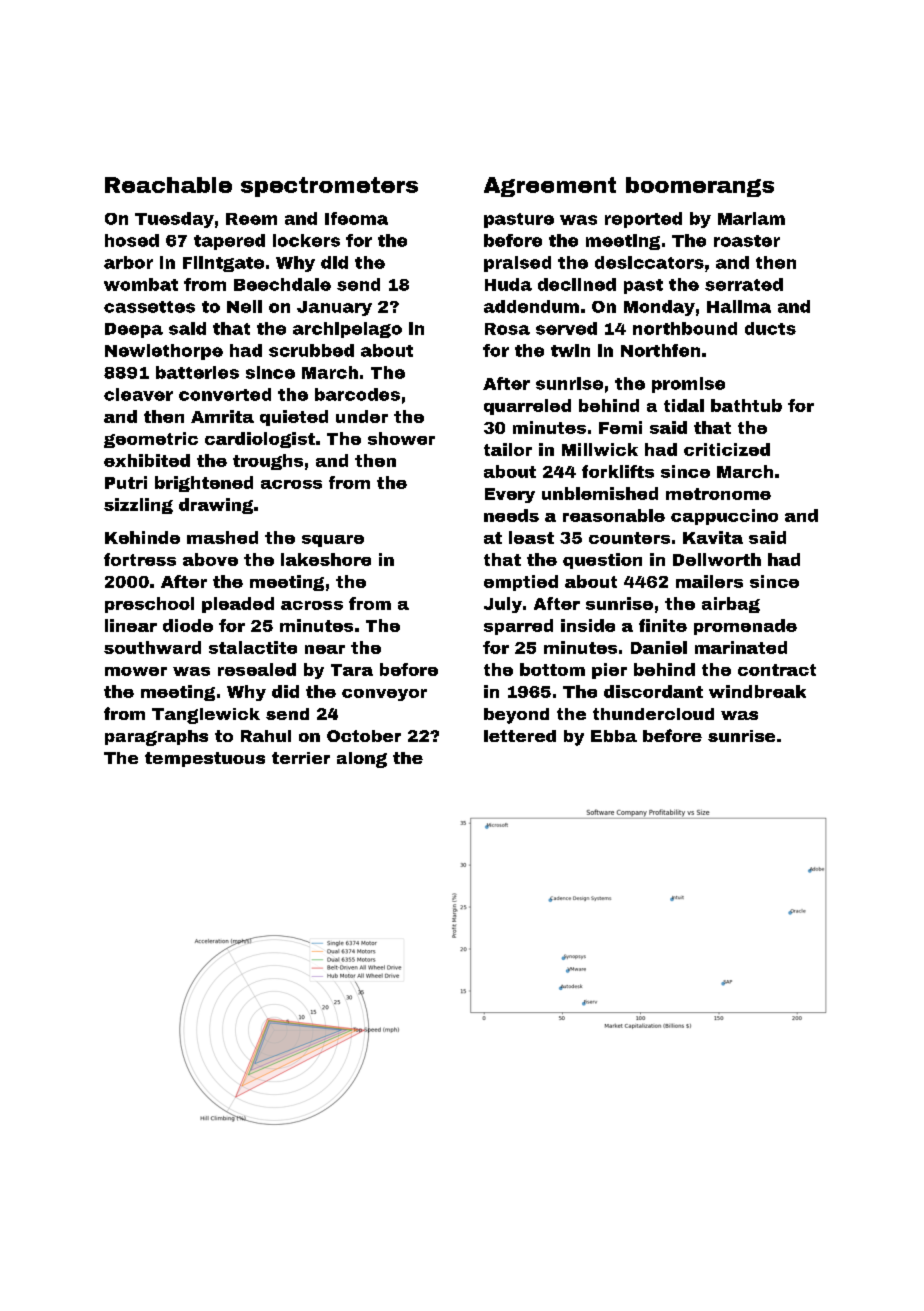 The image size is (924, 1311). Describe the element at coordinates (527, 407) in the screenshot. I see `quarreled` at that location.
